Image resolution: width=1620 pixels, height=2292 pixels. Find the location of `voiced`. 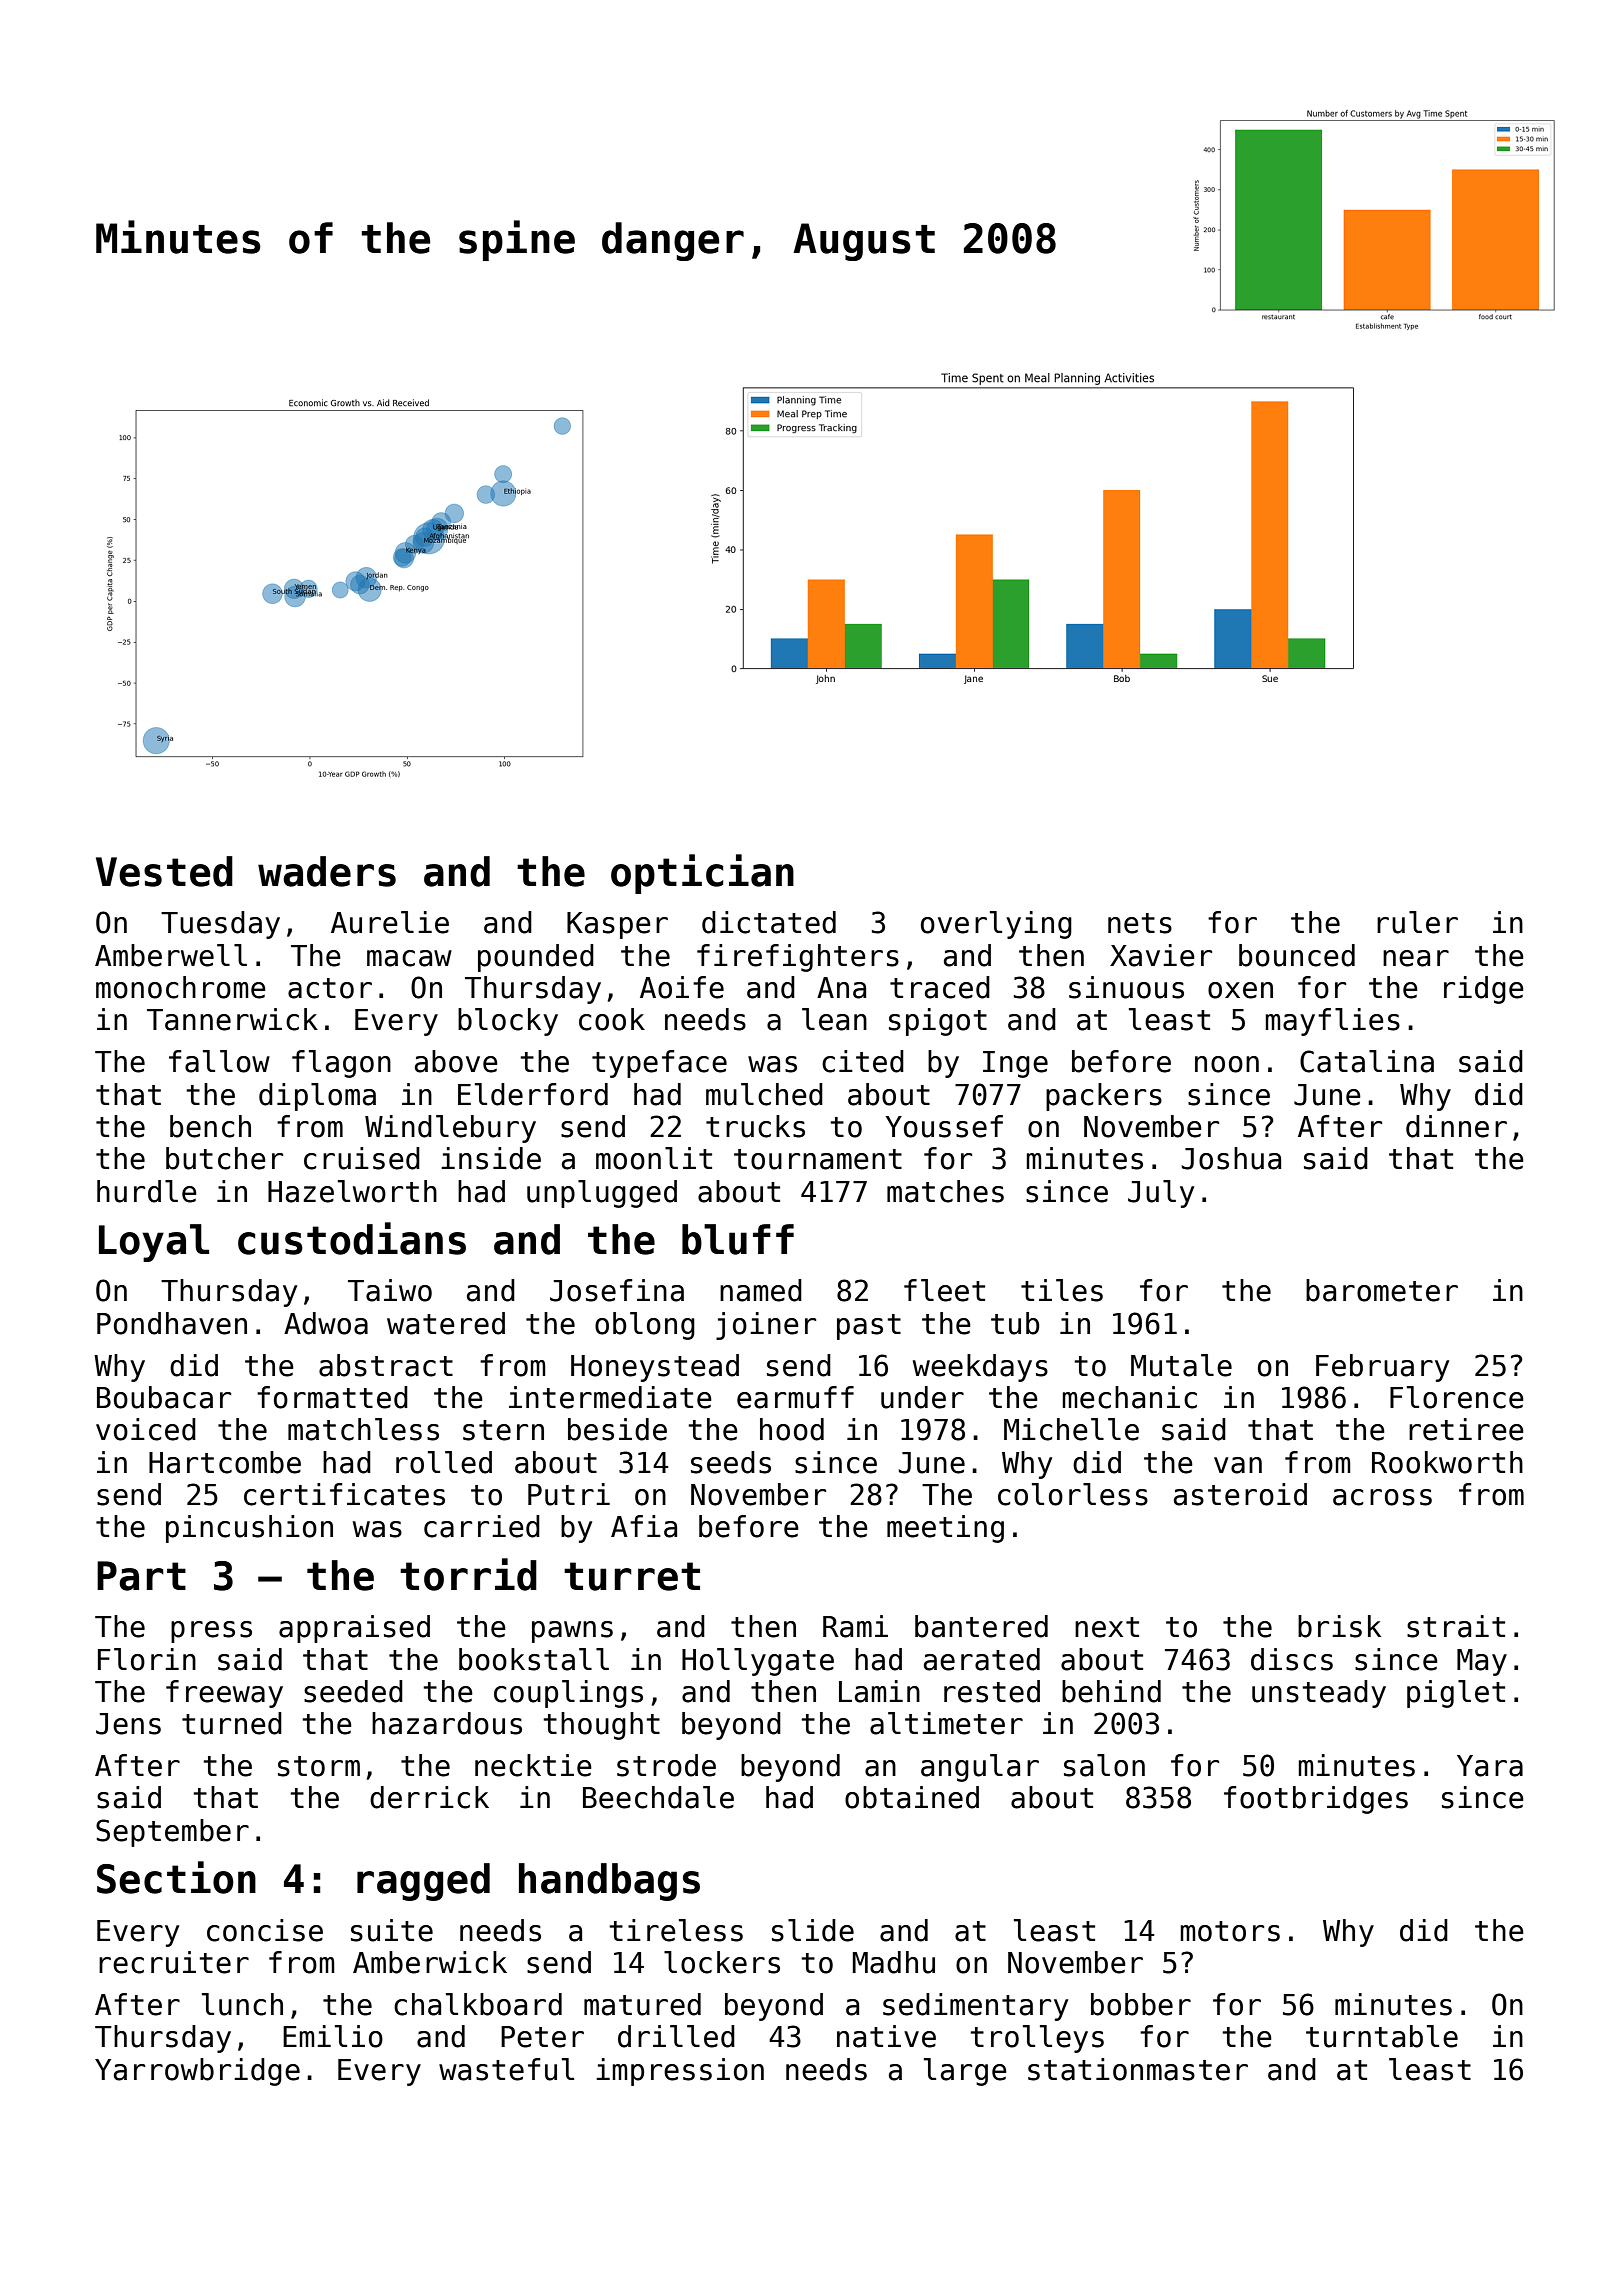

voiced is located at coordinates (146, 1429).
